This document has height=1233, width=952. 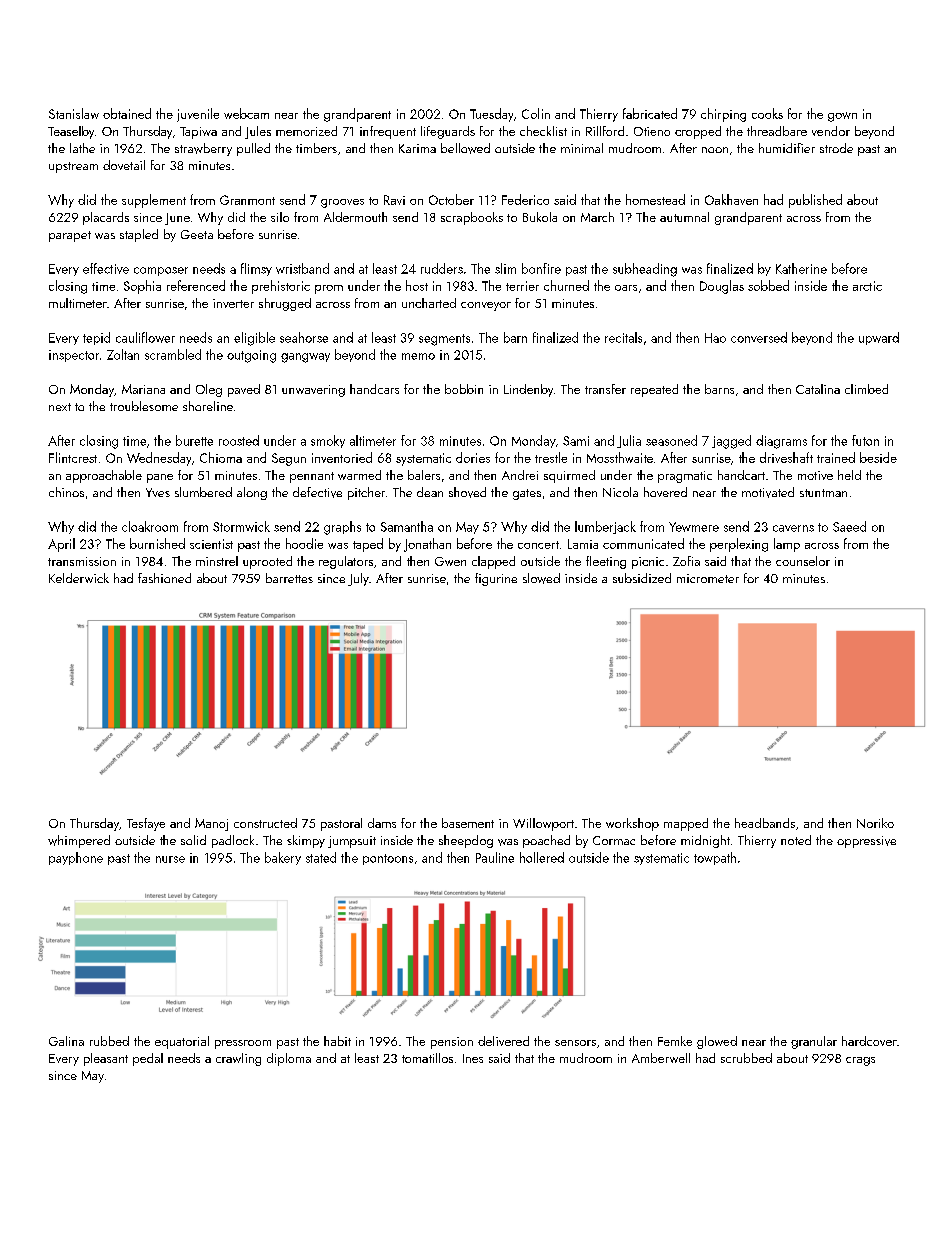 I want to click on Colin, so click(x=536, y=113).
